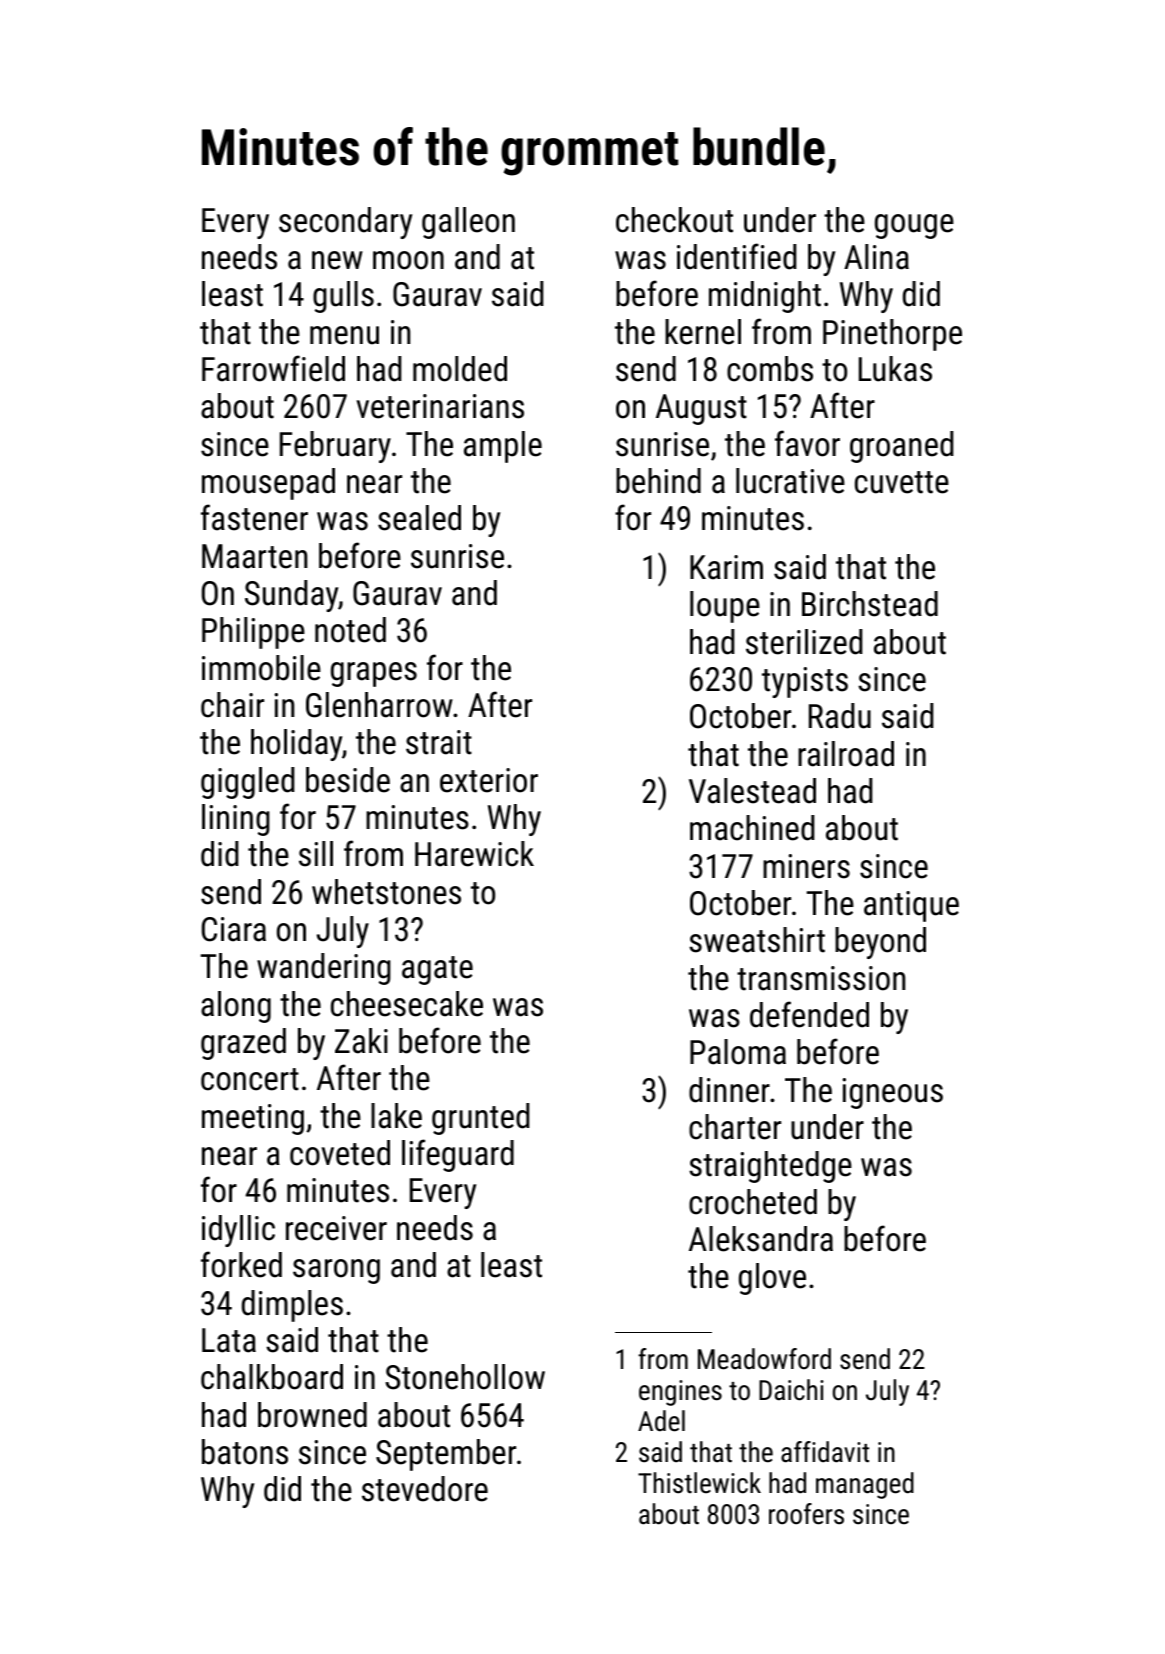  I want to click on gouge, so click(914, 226).
